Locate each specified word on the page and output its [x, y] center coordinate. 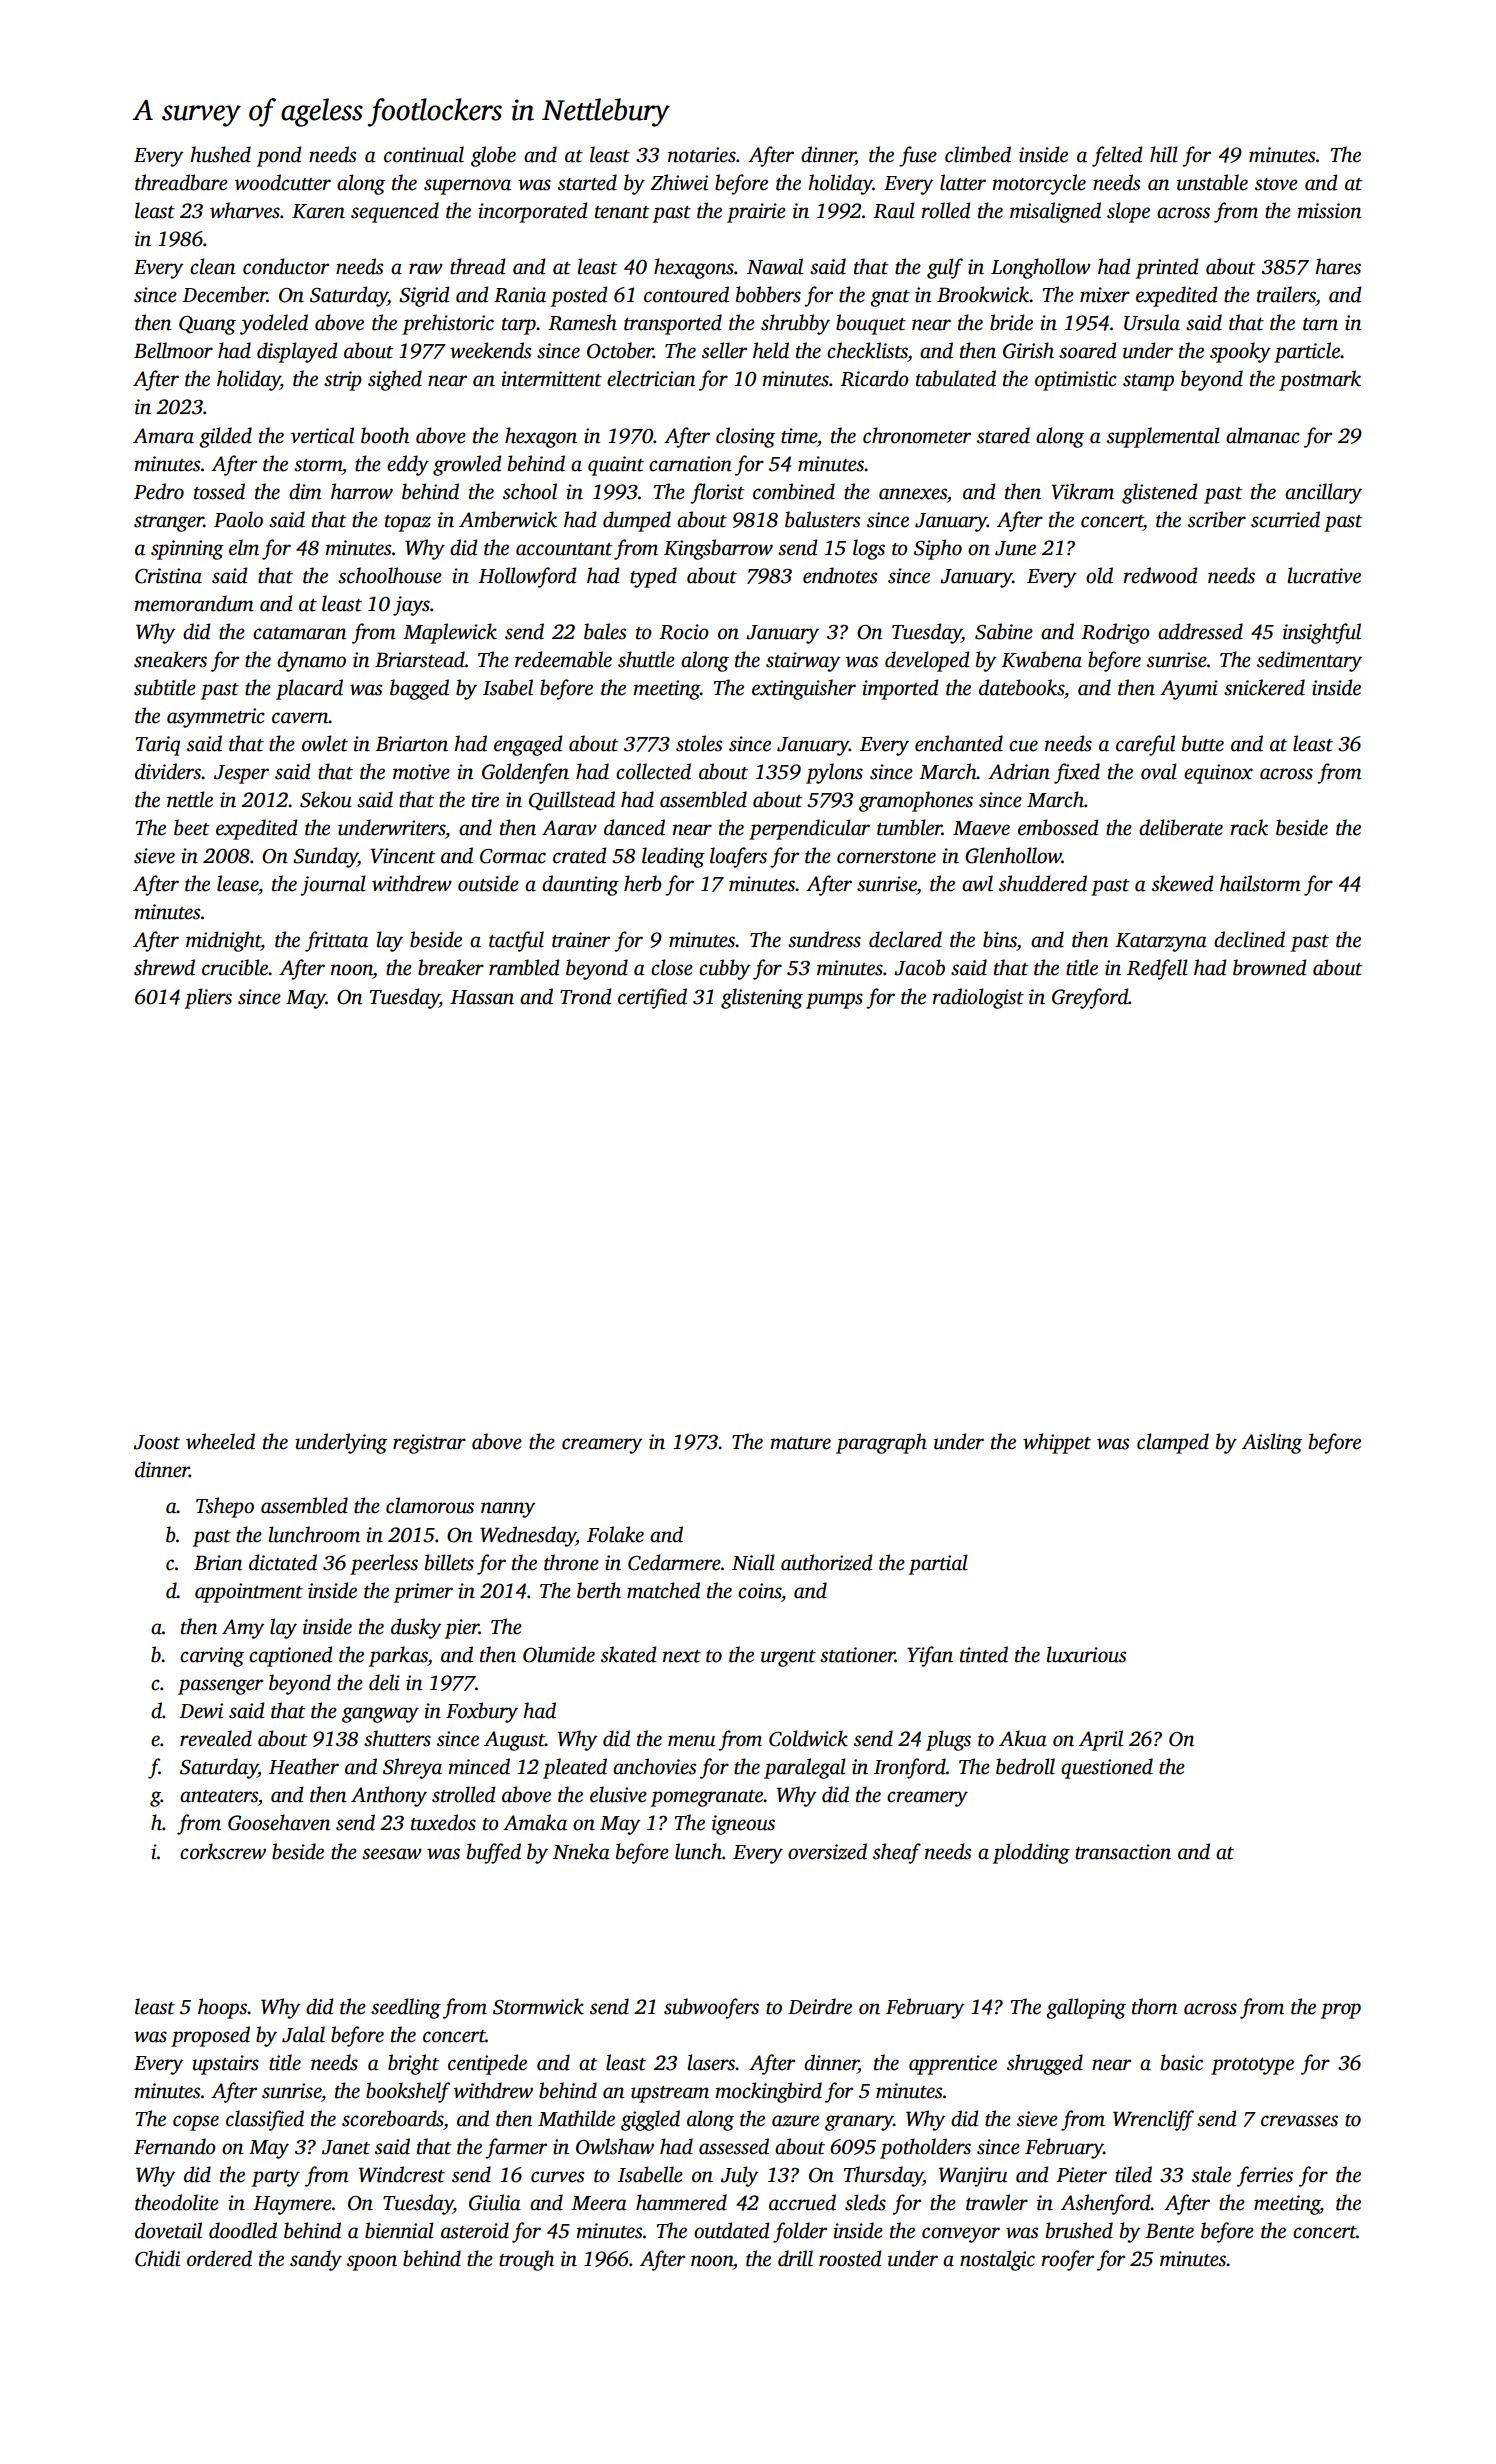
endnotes [840, 575]
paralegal [805, 1768]
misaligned [1055, 212]
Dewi [201, 1711]
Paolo [238, 519]
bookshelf [408, 2092]
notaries [702, 155]
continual [424, 154]
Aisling [1272, 1443]
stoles [699, 743]
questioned [1107, 1768]
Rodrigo [1115, 633]
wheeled [220, 1441]
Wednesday [528, 1536]
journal [333, 885]
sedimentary [1309, 661]
